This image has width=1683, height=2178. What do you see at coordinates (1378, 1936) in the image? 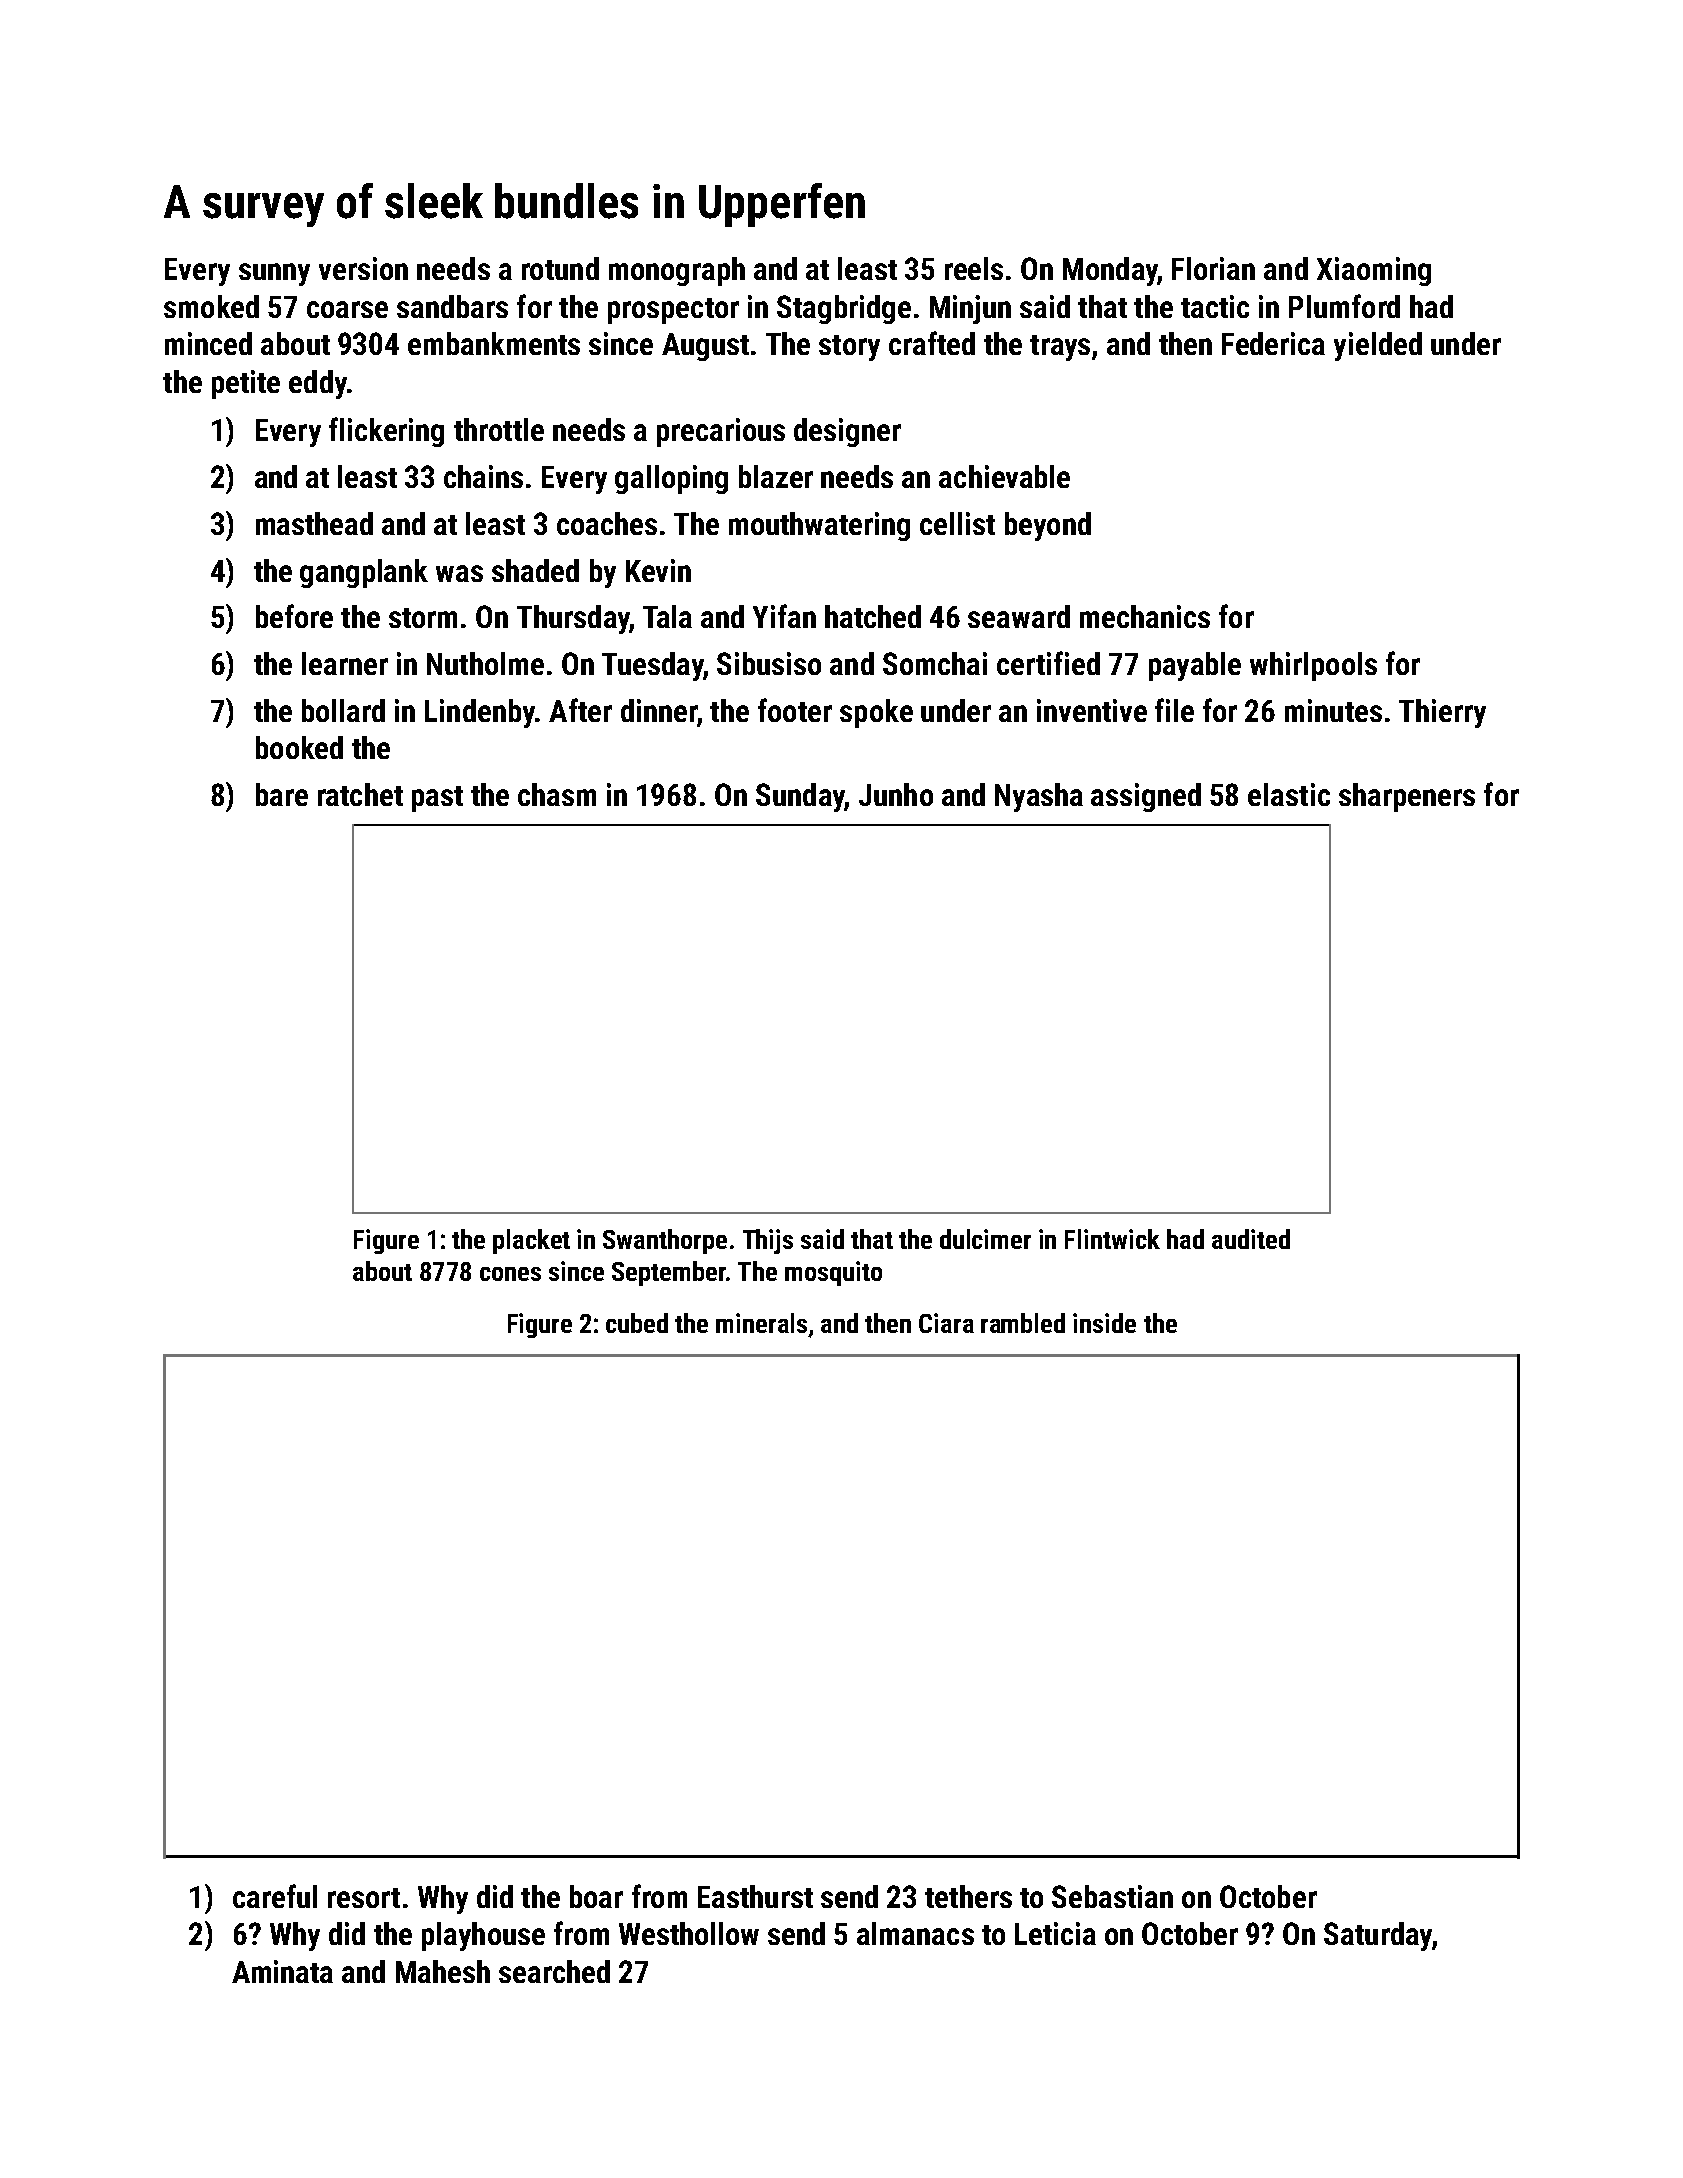
I see `Saturday` at bounding box center [1378, 1936].
